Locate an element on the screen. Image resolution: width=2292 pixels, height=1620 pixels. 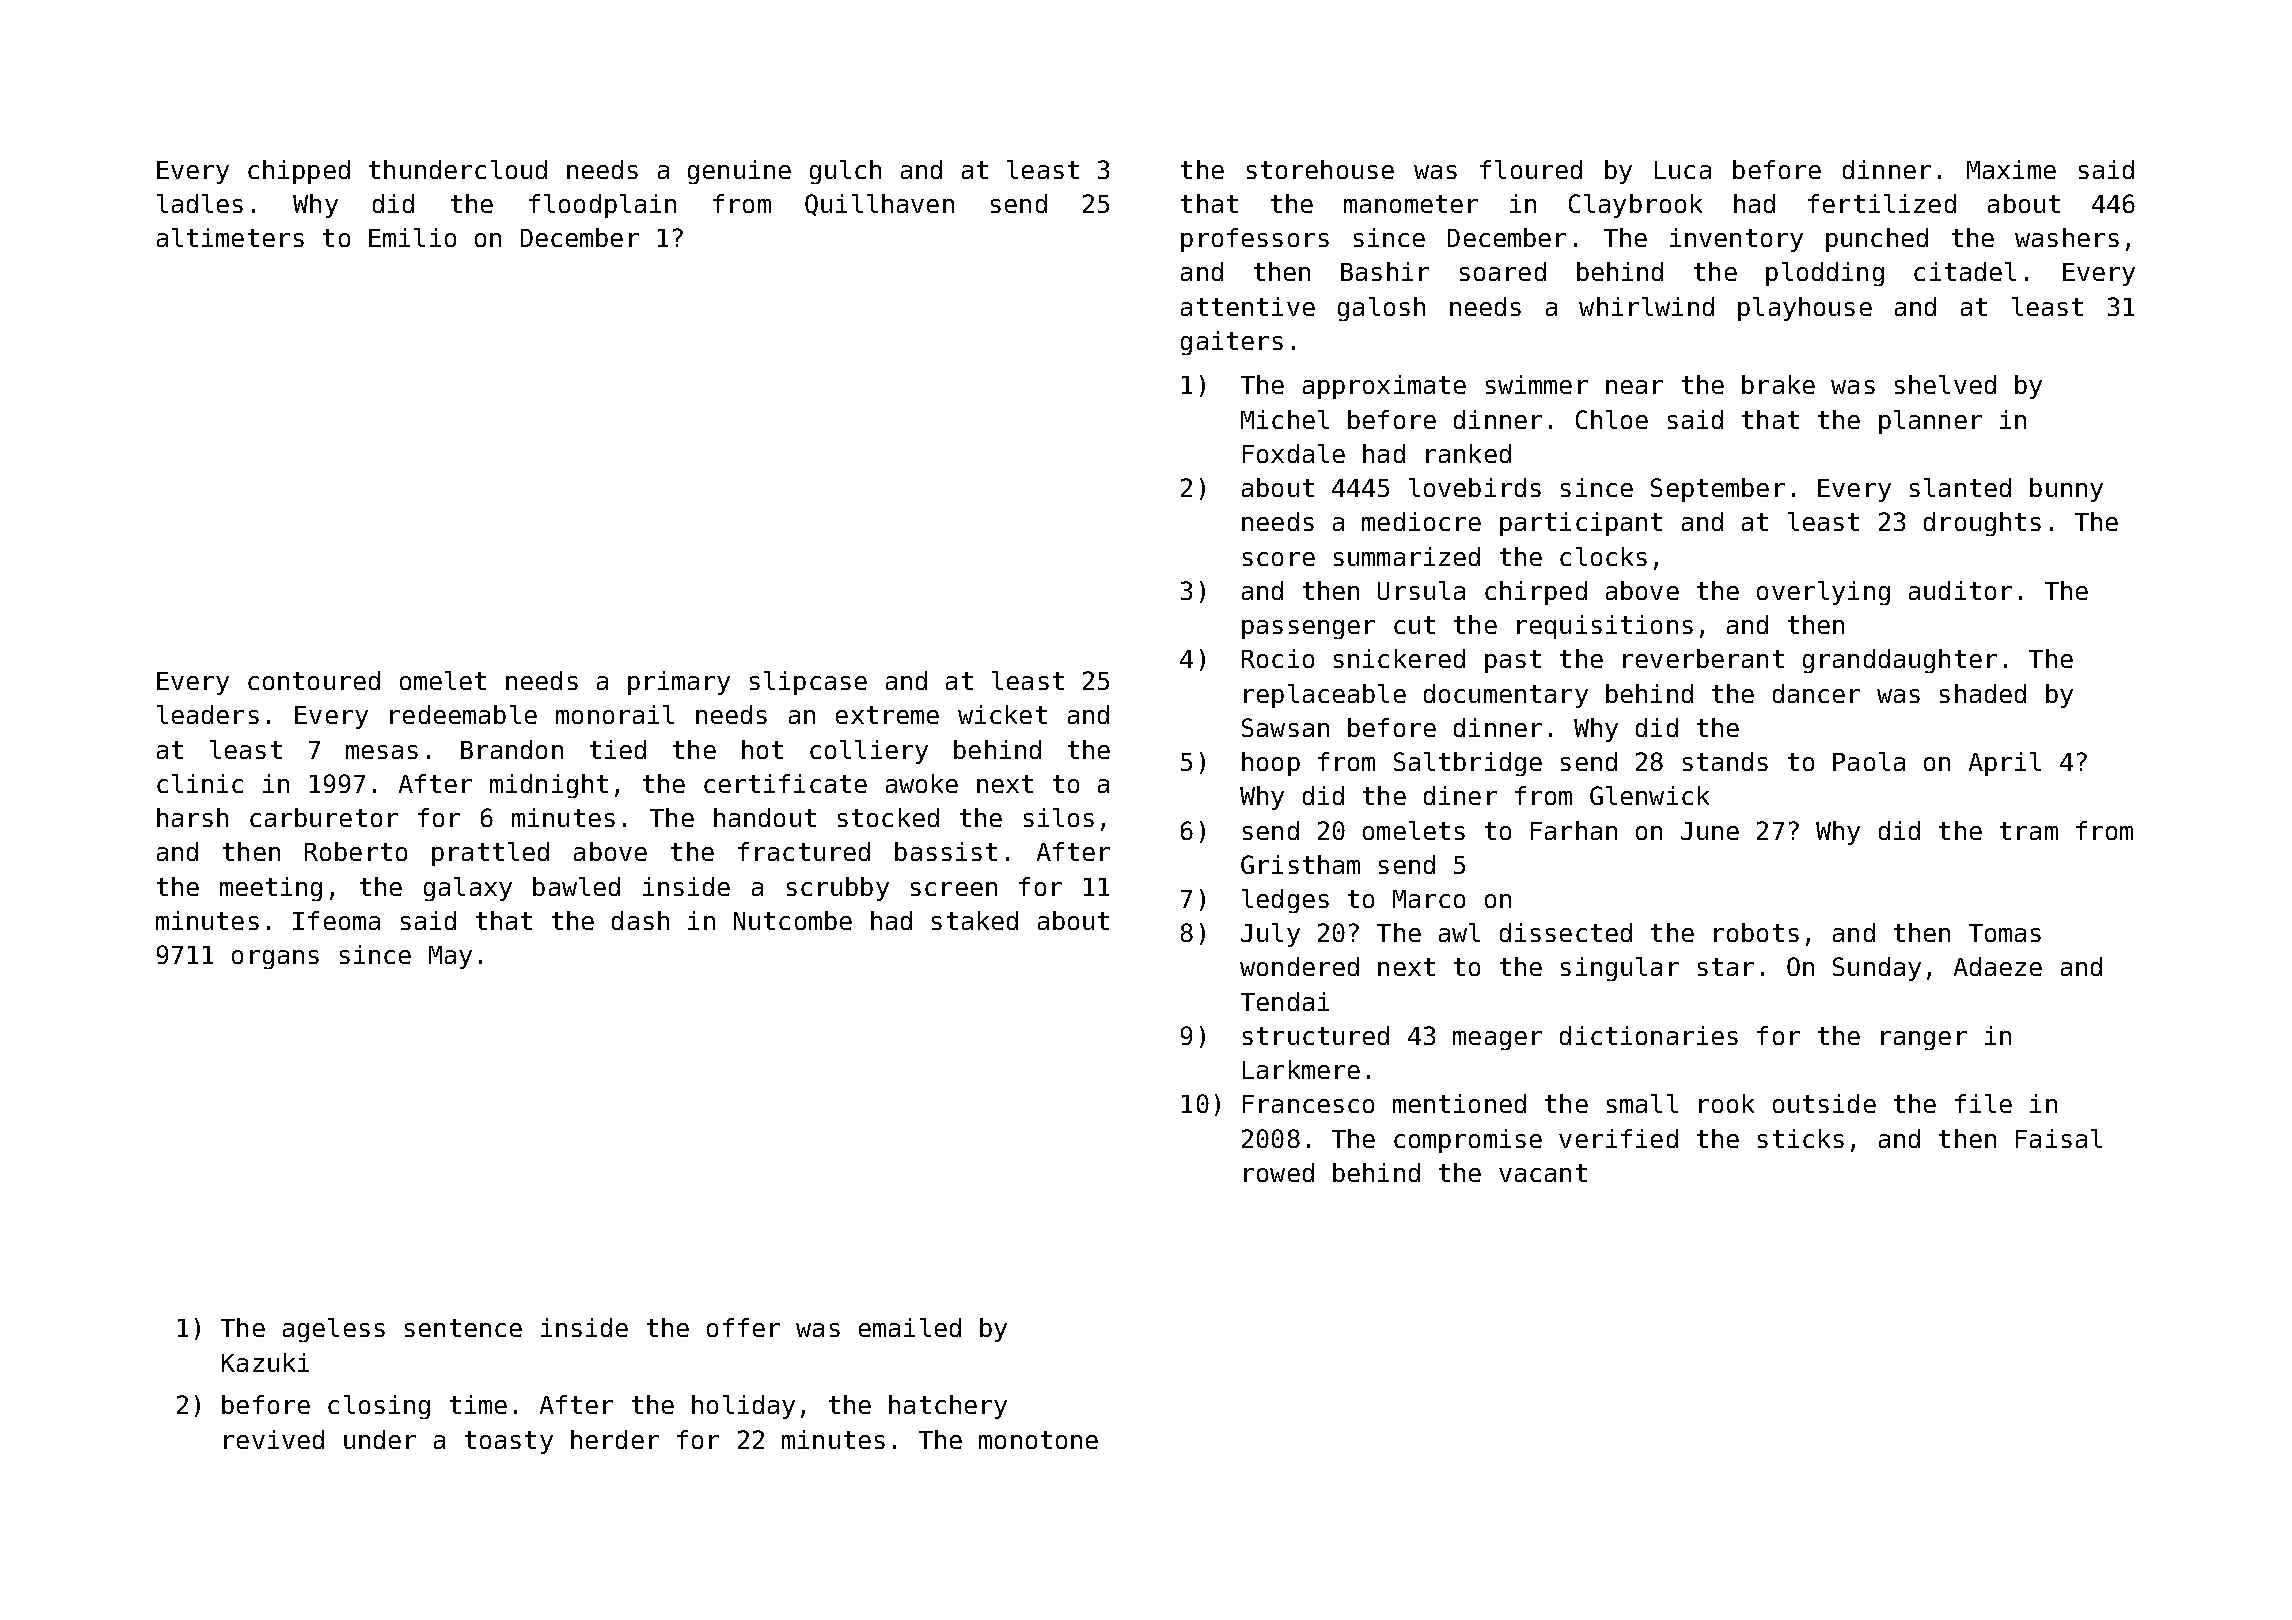
galosh is located at coordinates (1381, 309).
